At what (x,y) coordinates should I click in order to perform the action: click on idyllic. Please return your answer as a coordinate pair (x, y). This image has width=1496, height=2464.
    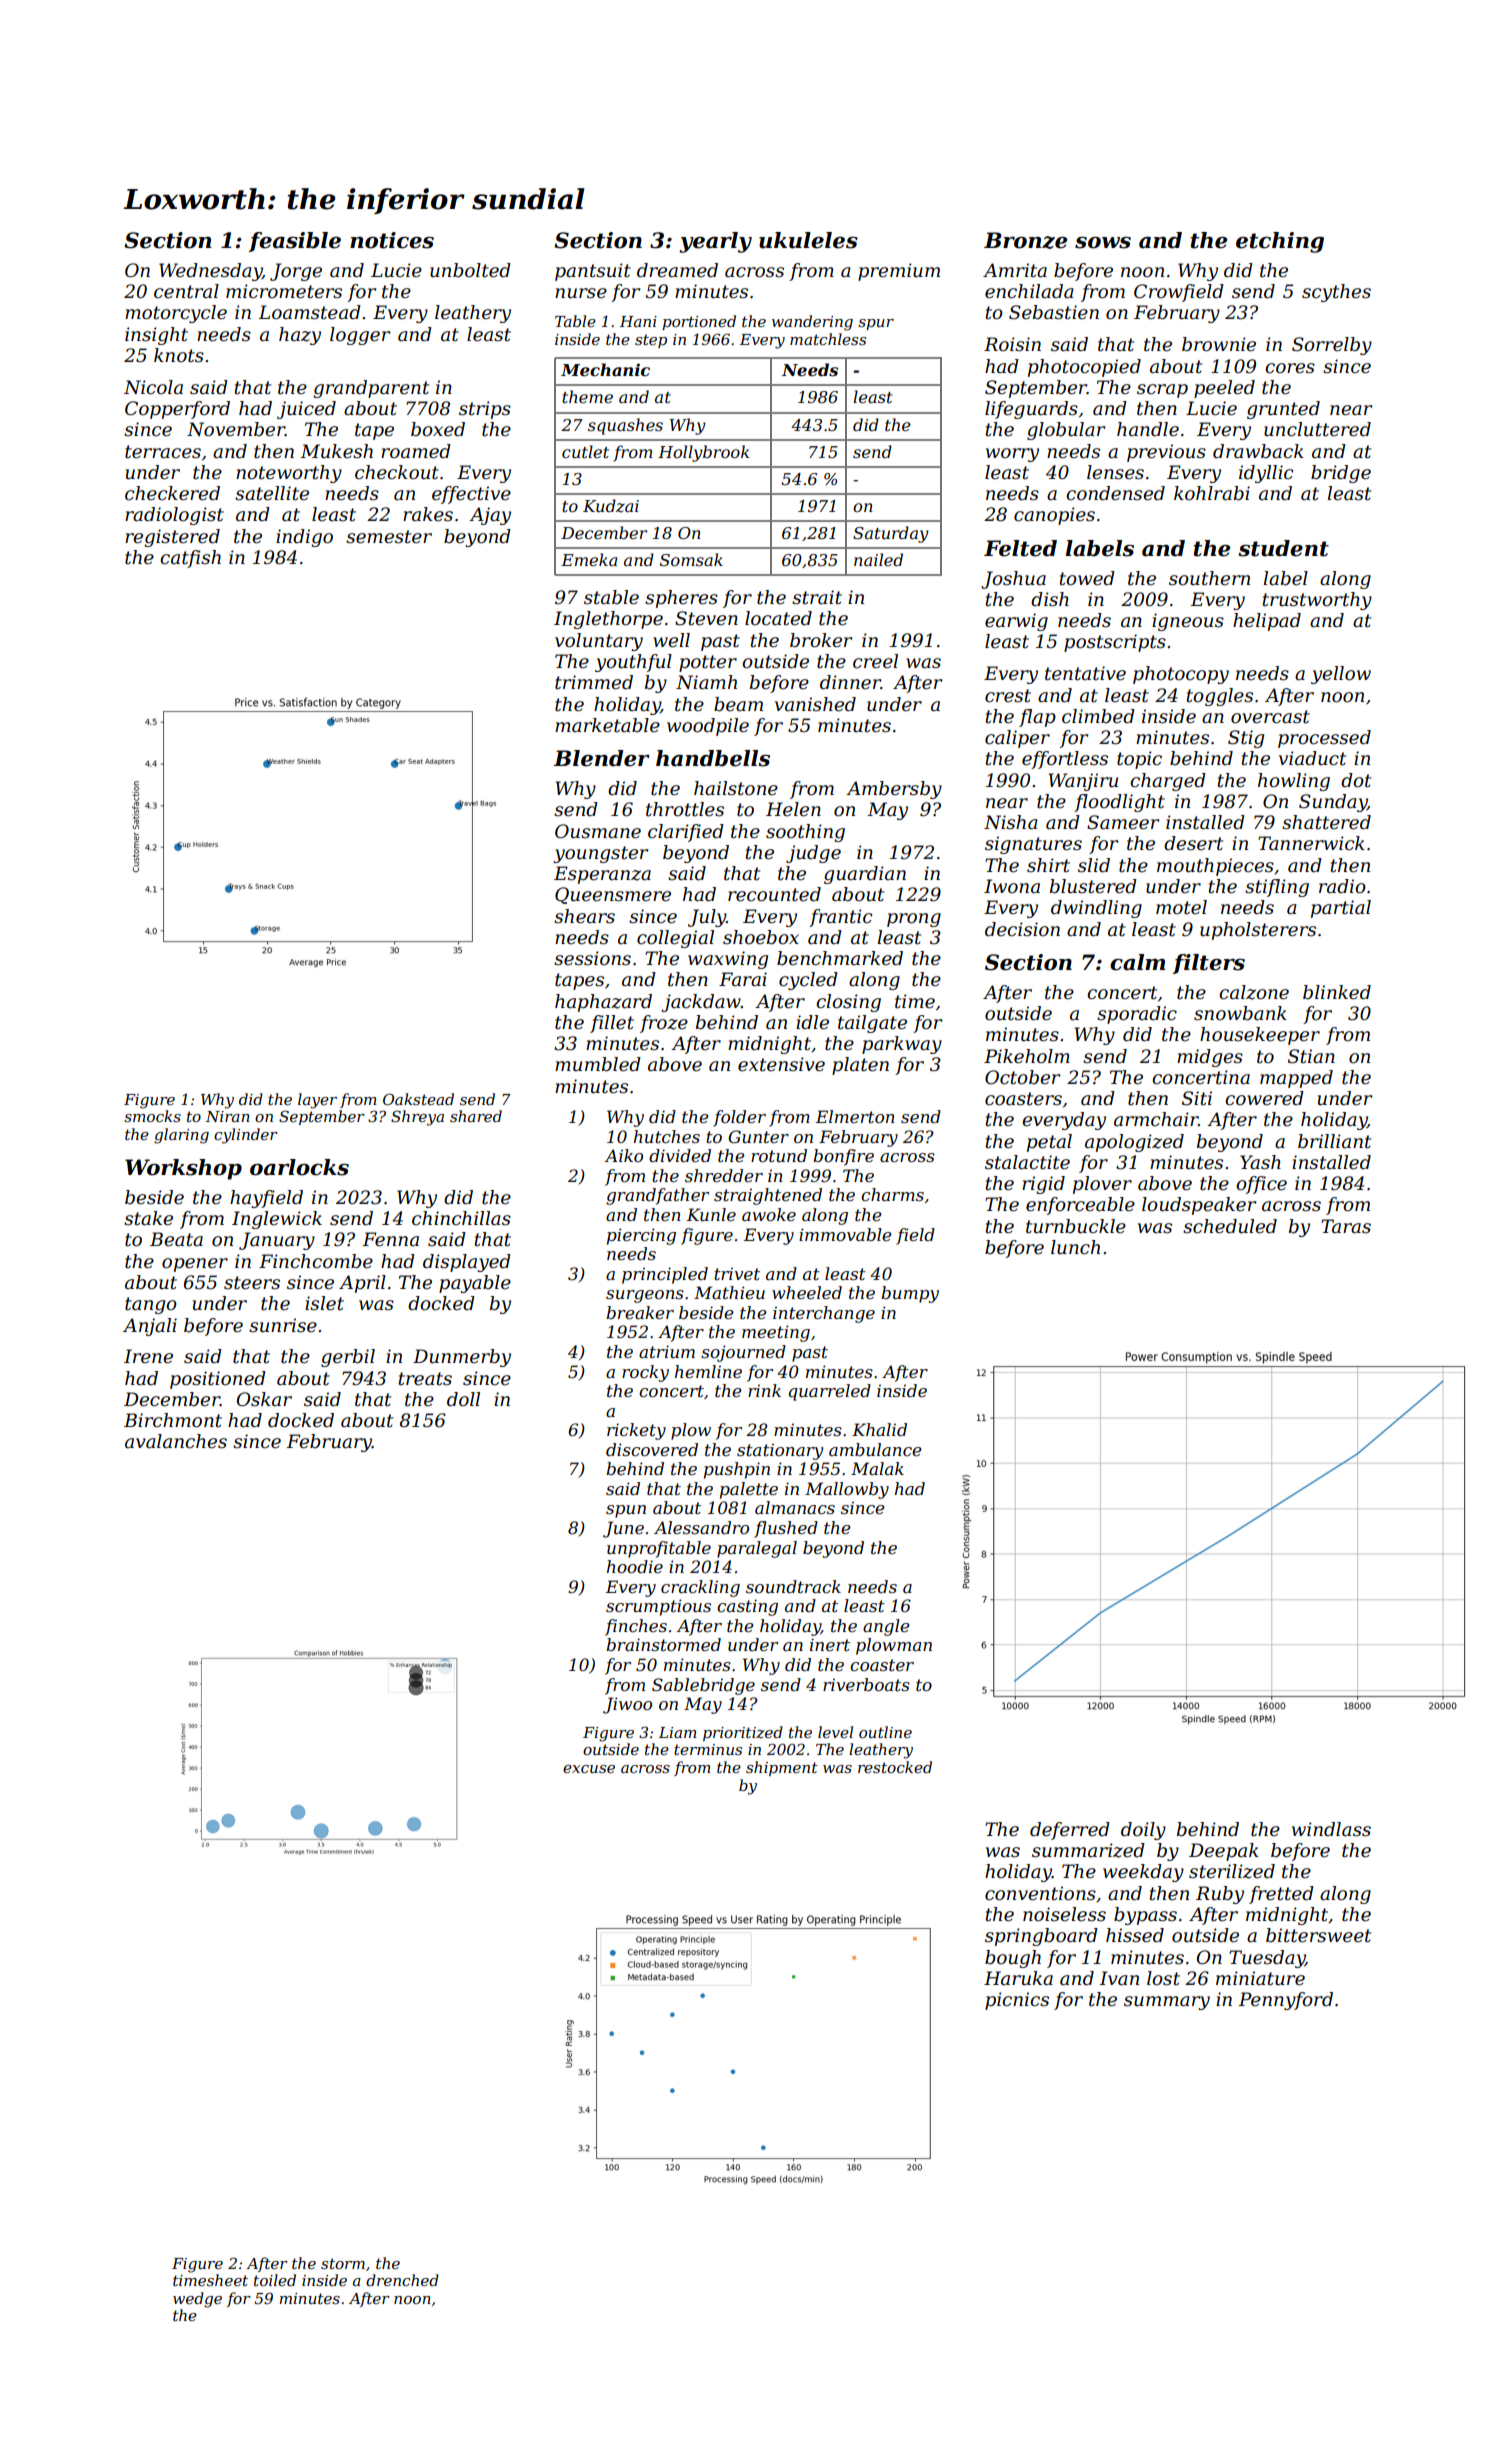
    Looking at the image, I should click on (1266, 474).
